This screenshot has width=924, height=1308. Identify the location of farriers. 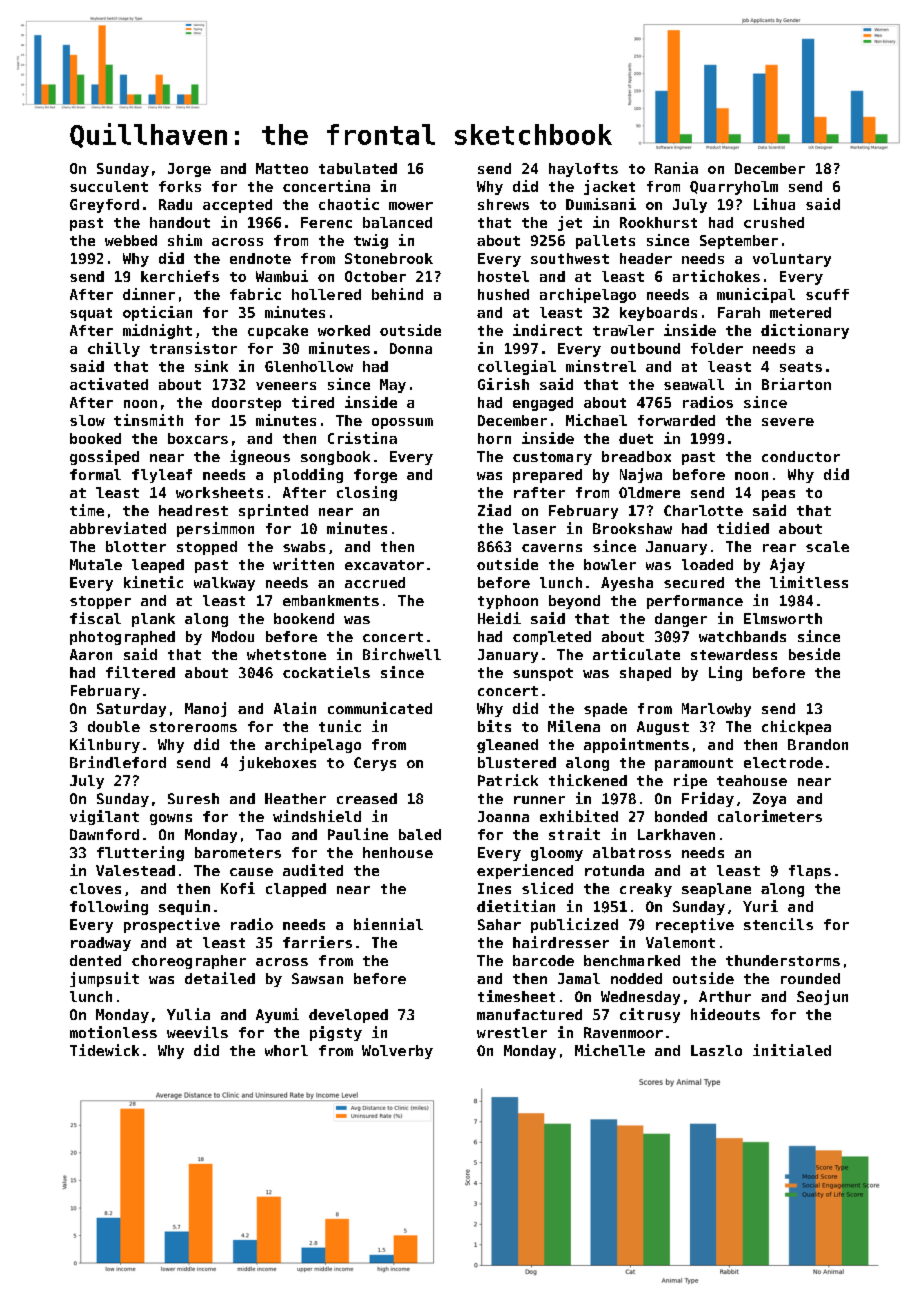
(317, 942).
